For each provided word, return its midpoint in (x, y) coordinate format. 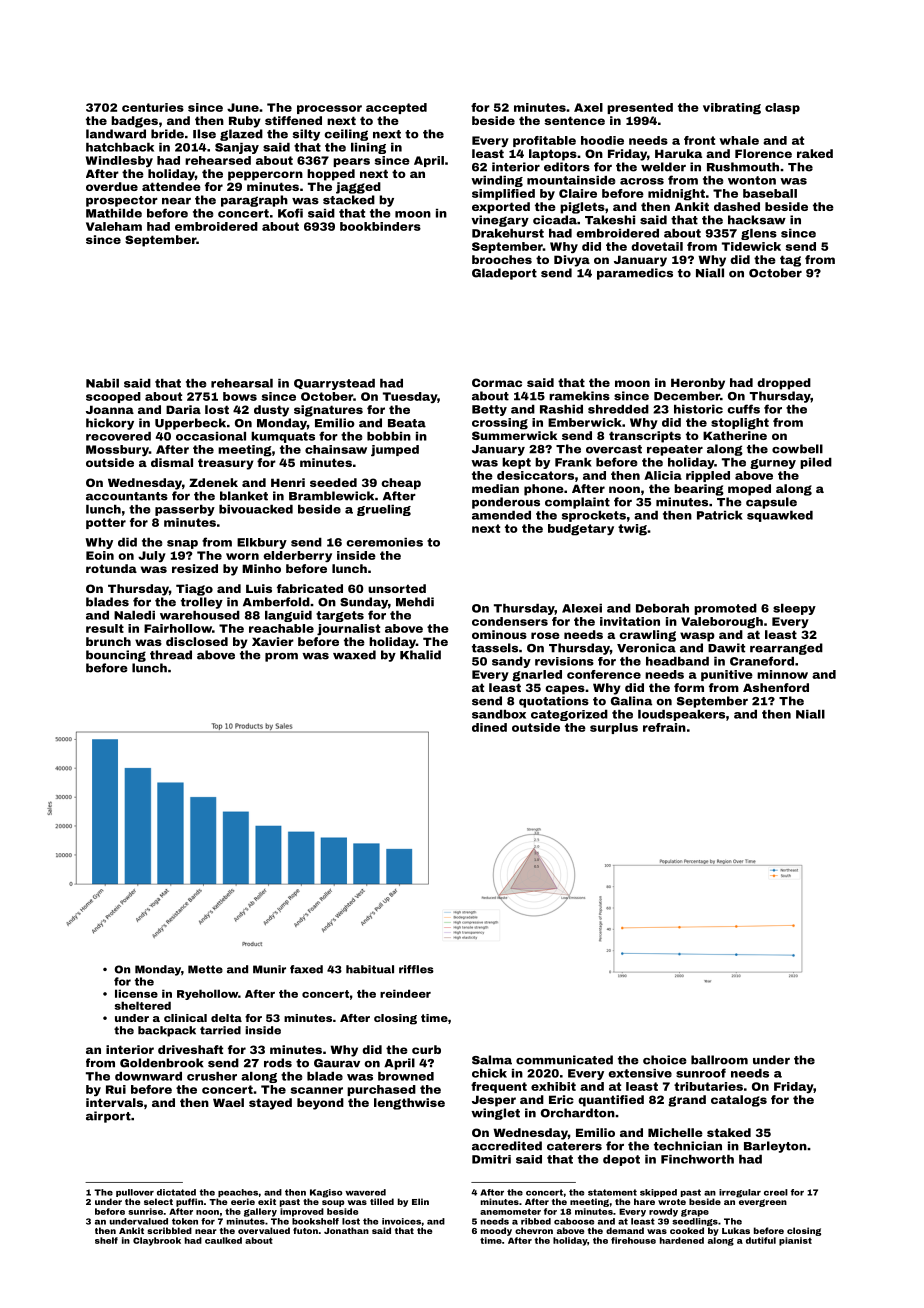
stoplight (740, 424)
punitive (727, 675)
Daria (183, 409)
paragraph (254, 201)
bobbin (389, 436)
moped (749, 490)
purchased (381, 1090)
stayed (270, 1104)
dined (489, 727)
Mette (205, 969)
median (495, 488)
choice (665, 1060)
